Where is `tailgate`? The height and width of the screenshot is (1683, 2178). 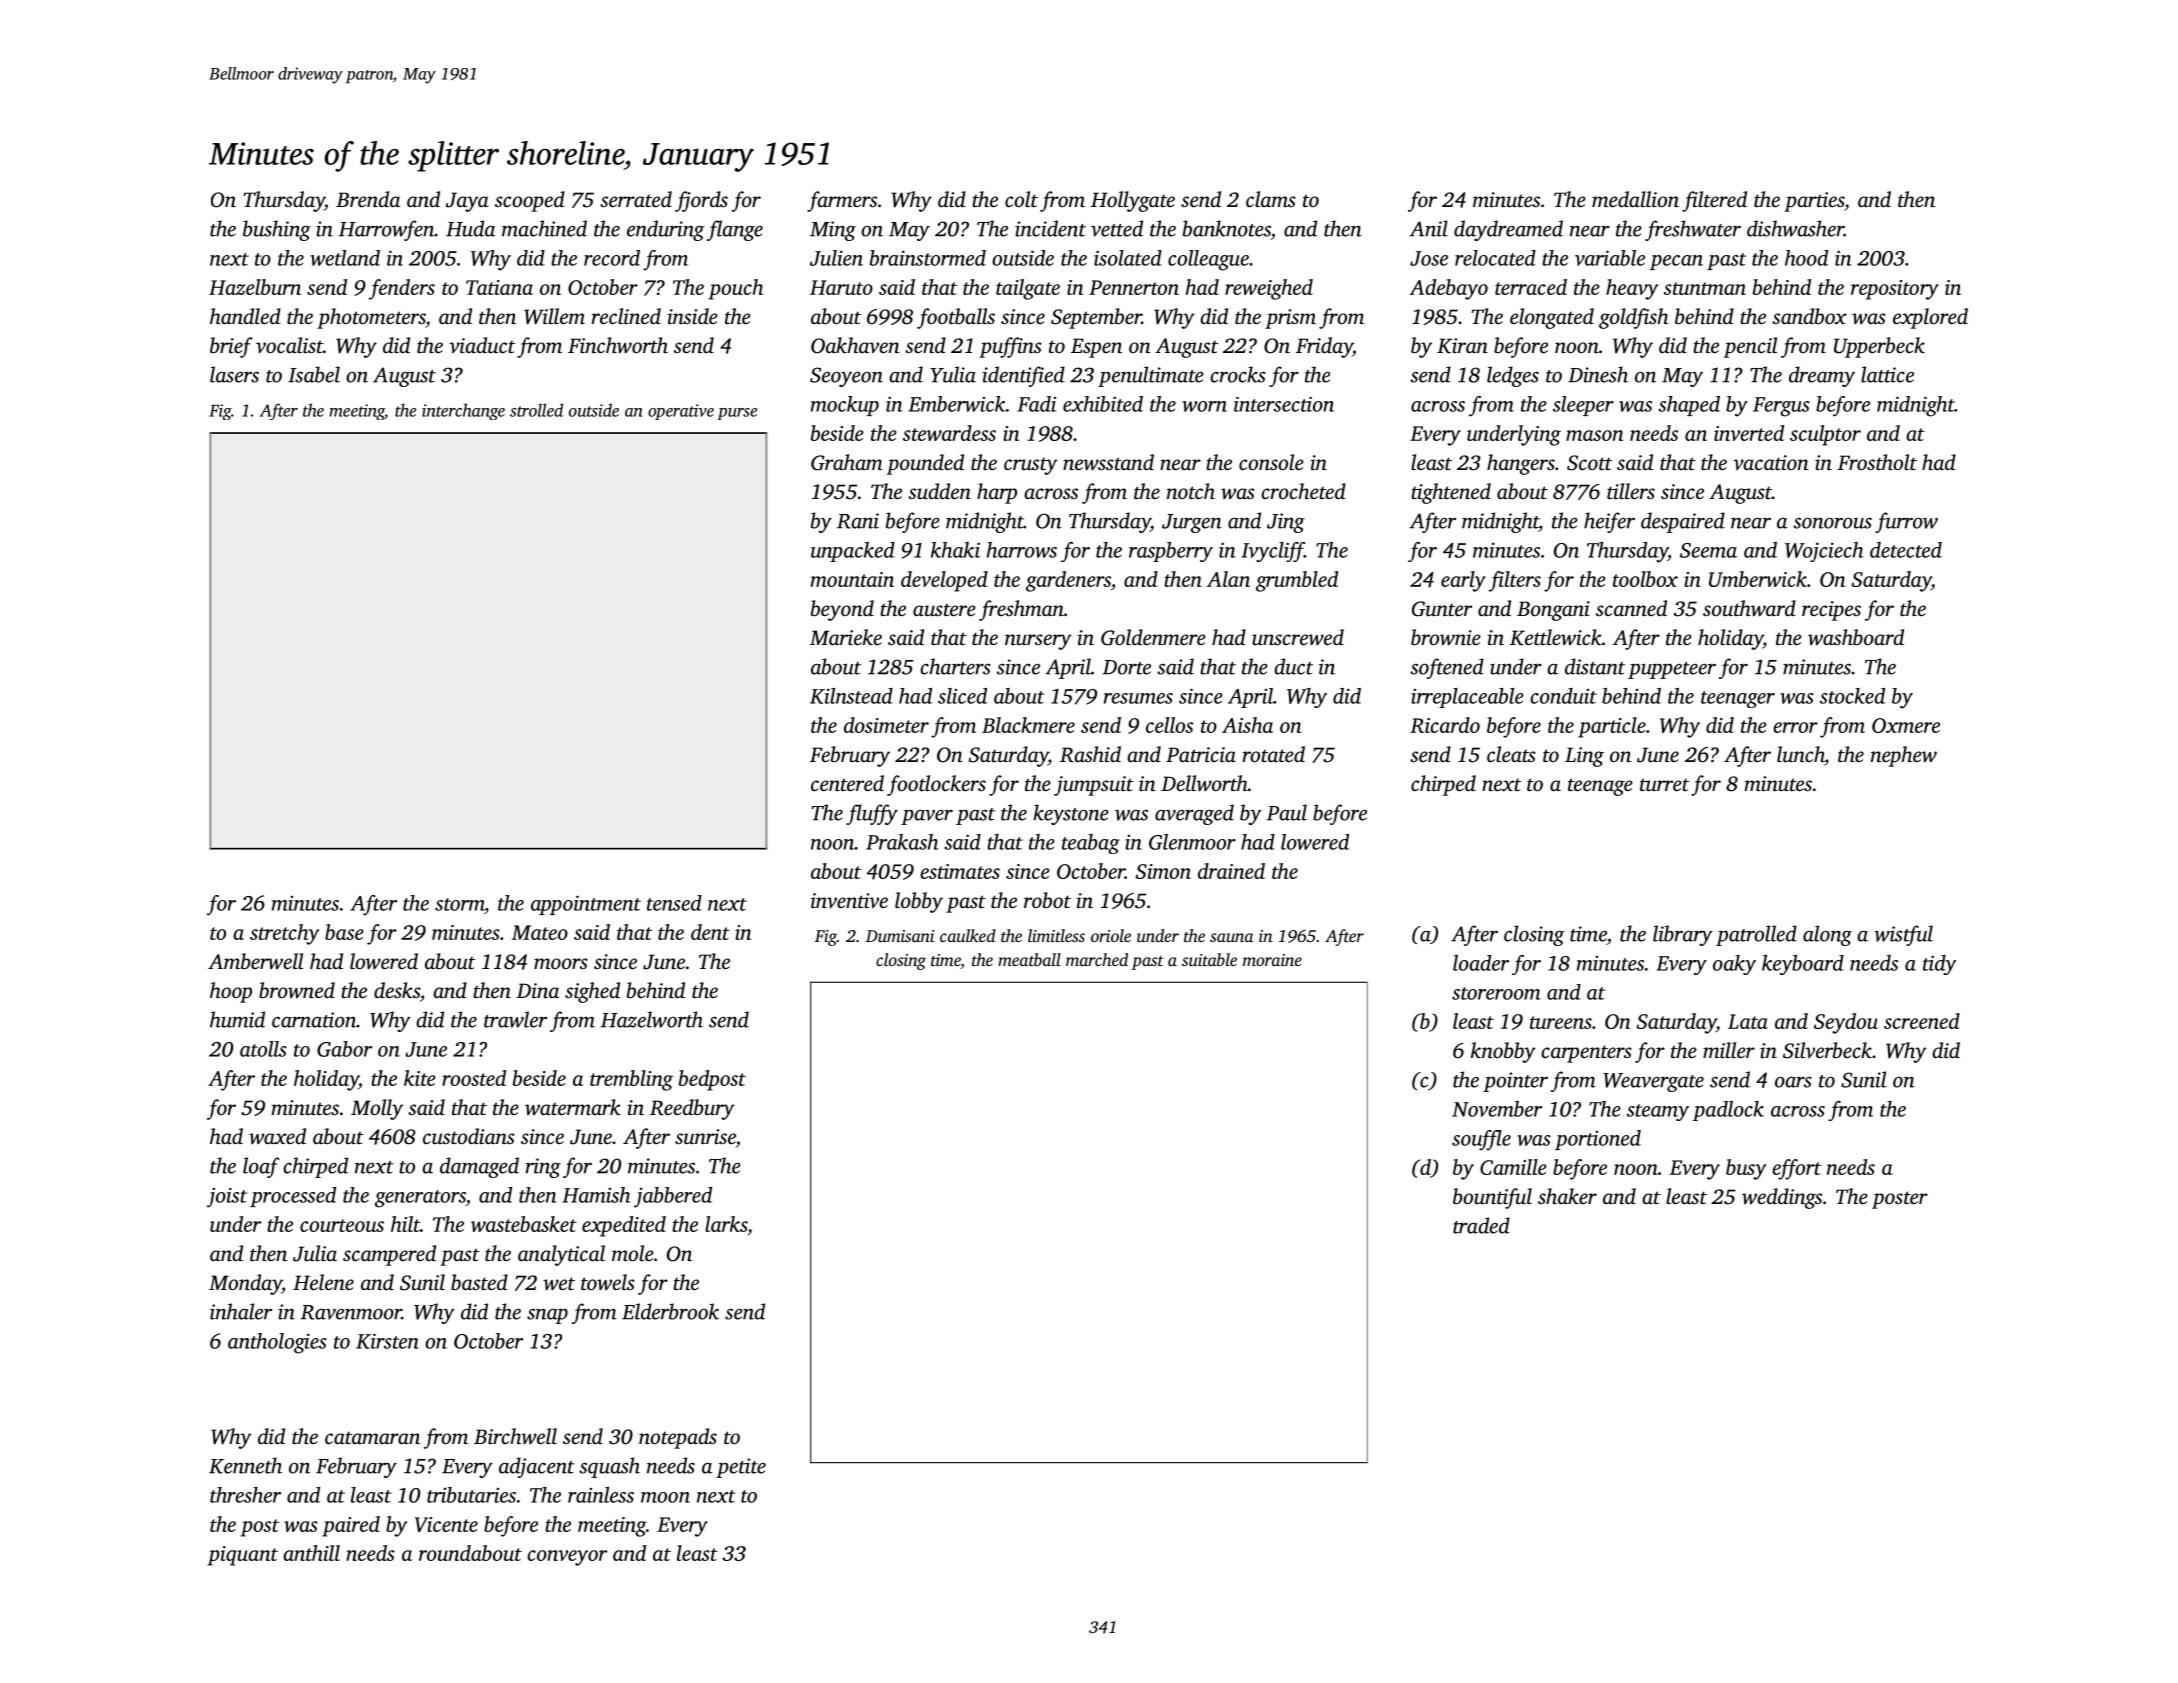 tailgate is located at coordinates (1028, 289).
